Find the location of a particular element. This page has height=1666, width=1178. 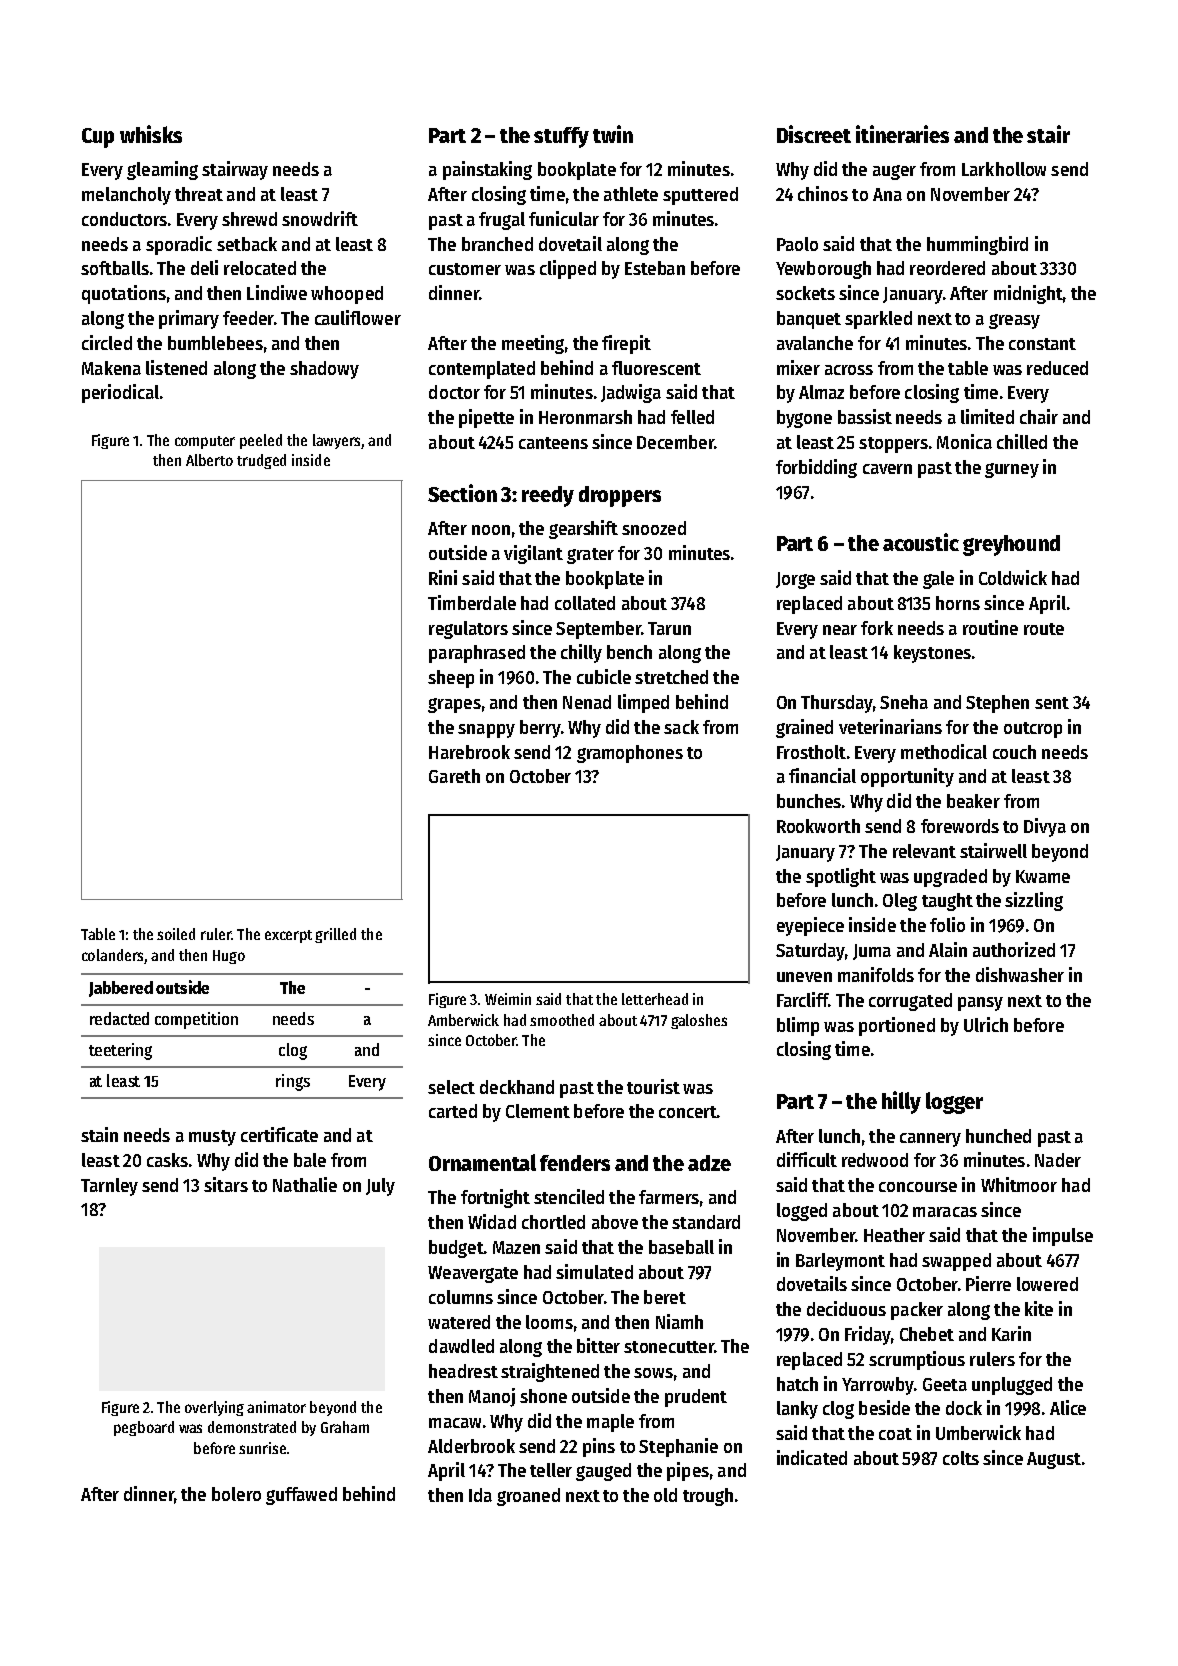

sheep is located at coordinates (451, 679).
